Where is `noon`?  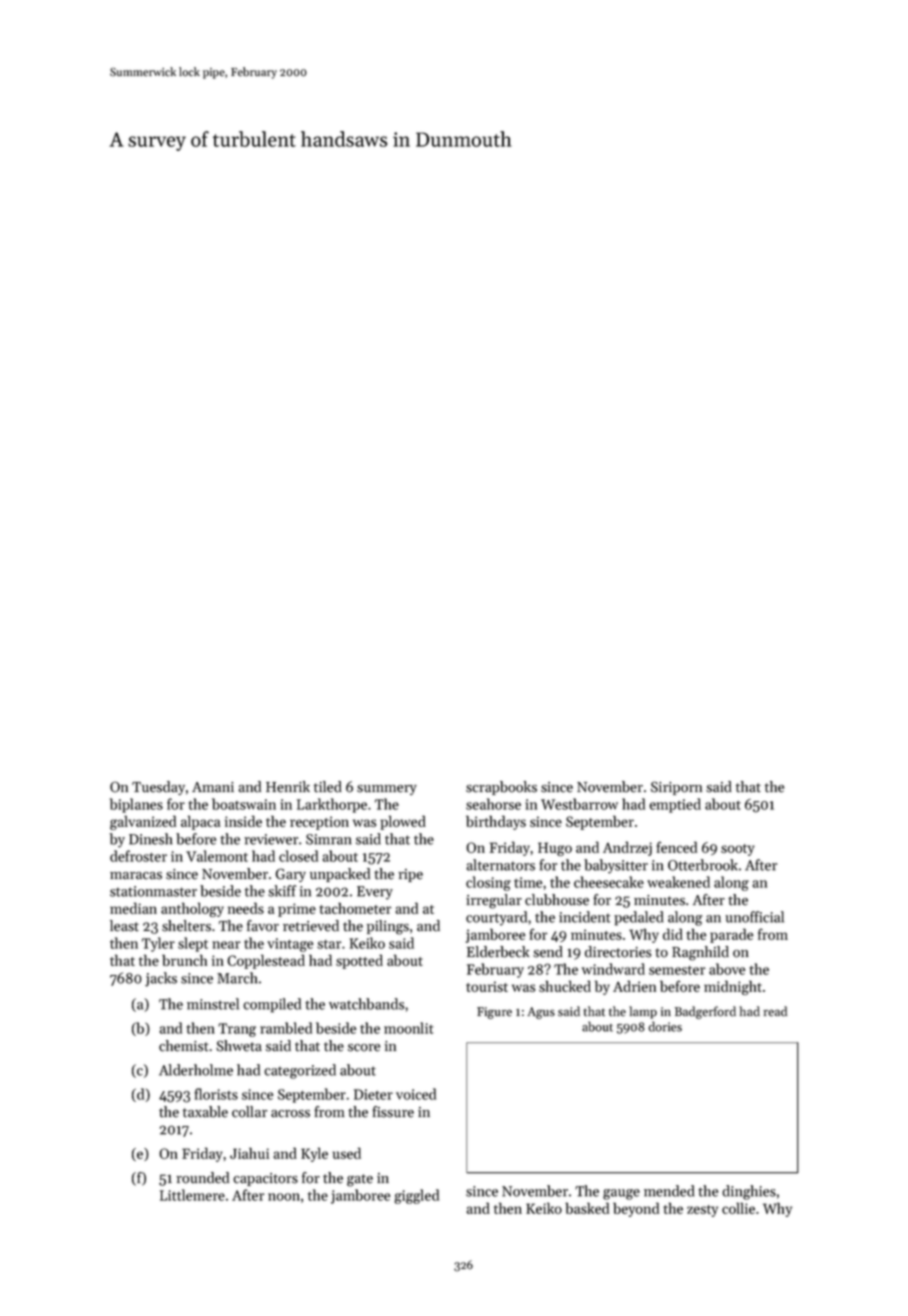 noon is located at coordinates (284, 1197).
